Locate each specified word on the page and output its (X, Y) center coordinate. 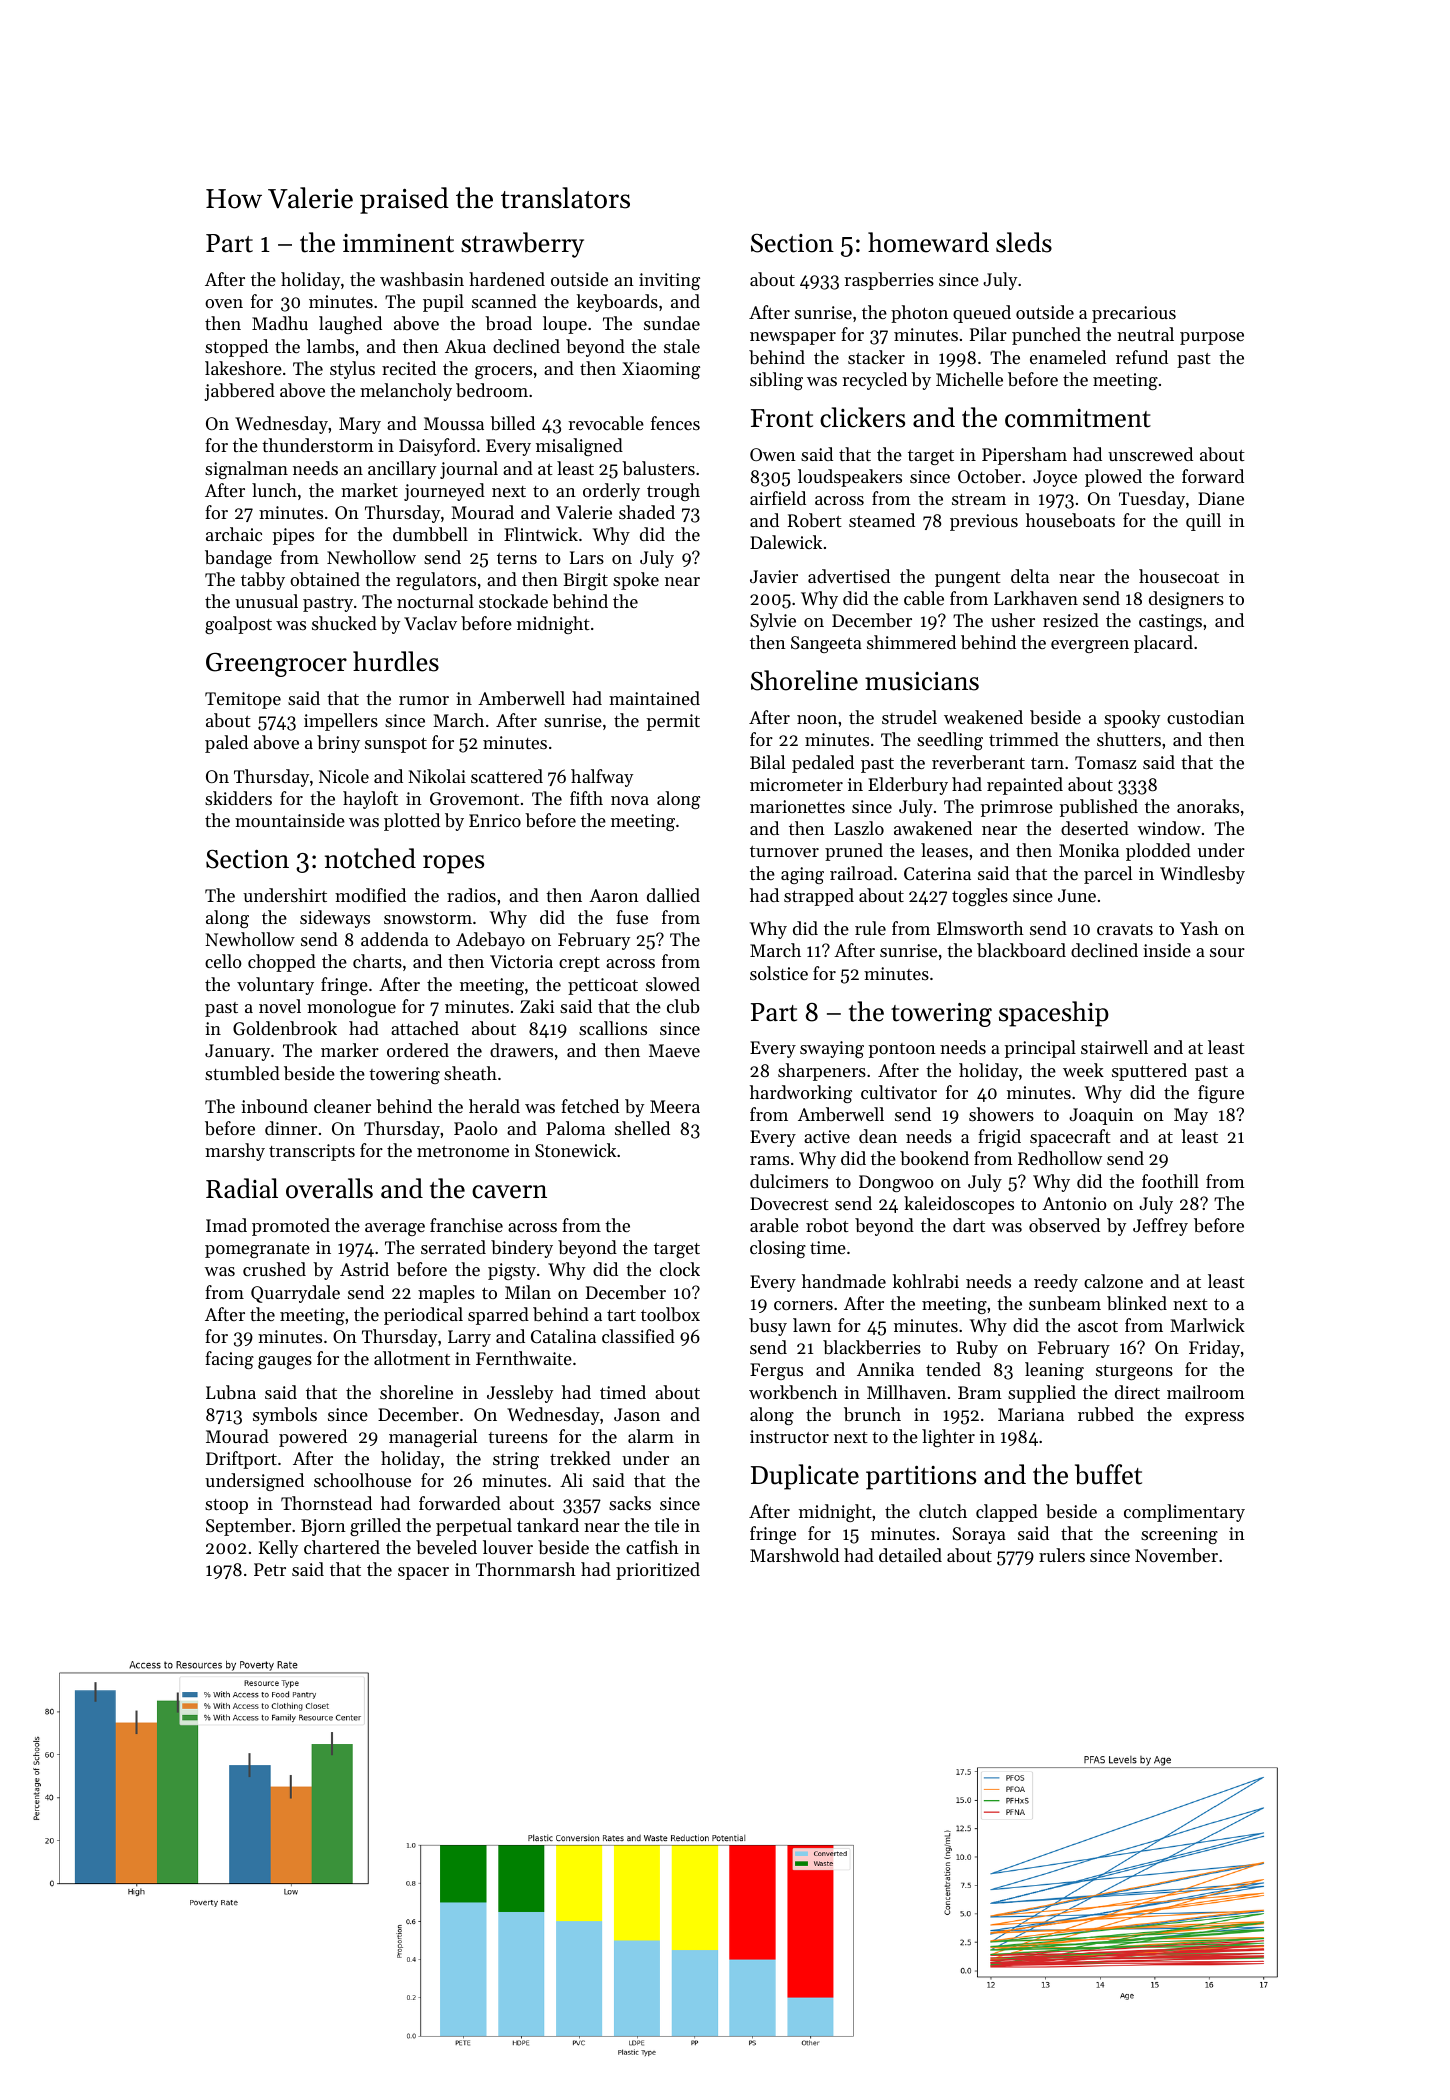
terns (517, 558)
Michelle (969, 379)
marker (350, 1050)
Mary (360, 425)
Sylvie (773, 622)
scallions (613, 1028)
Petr (270, 1569)
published (1099, 808)
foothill (1170, 1181)
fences (675, 423)
